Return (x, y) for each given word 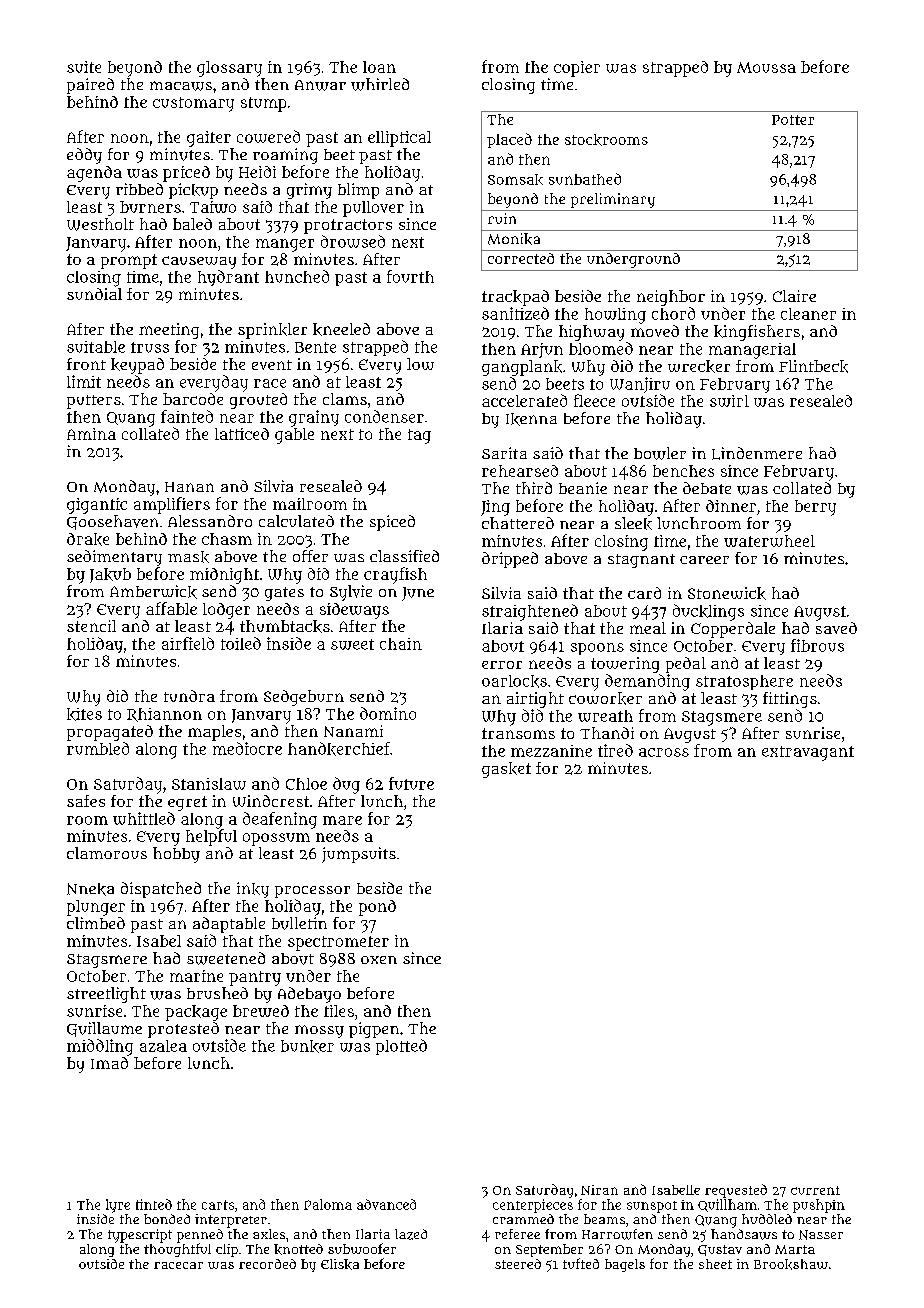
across (664, 752)
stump (263, 104)
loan (379, 67)
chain (401, 644)
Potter (793, 120)
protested (183, 1030)
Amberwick (153, 592)
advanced (386, 1204)
